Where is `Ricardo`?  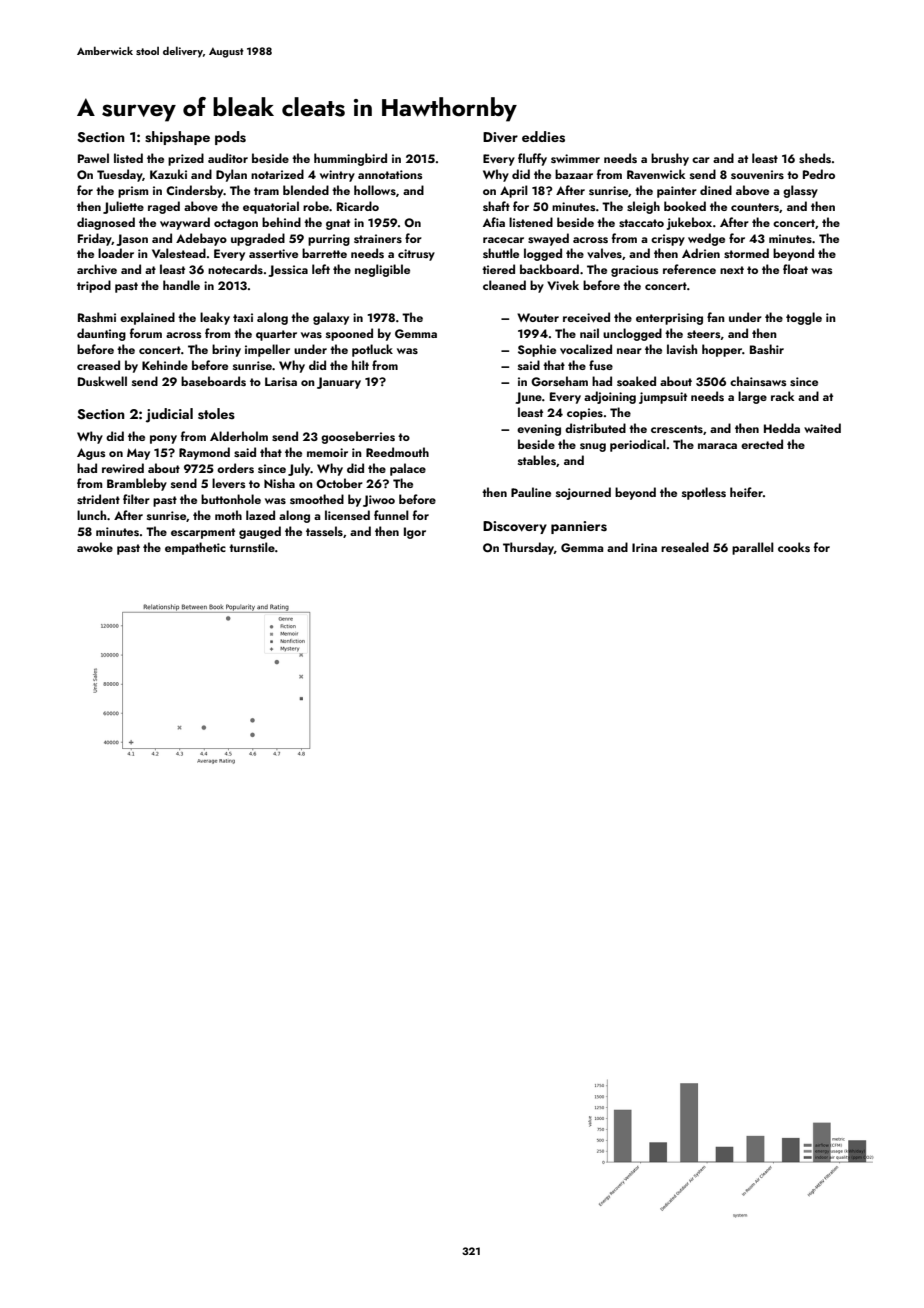 Ricardo is located at coordinates (358, 206).
